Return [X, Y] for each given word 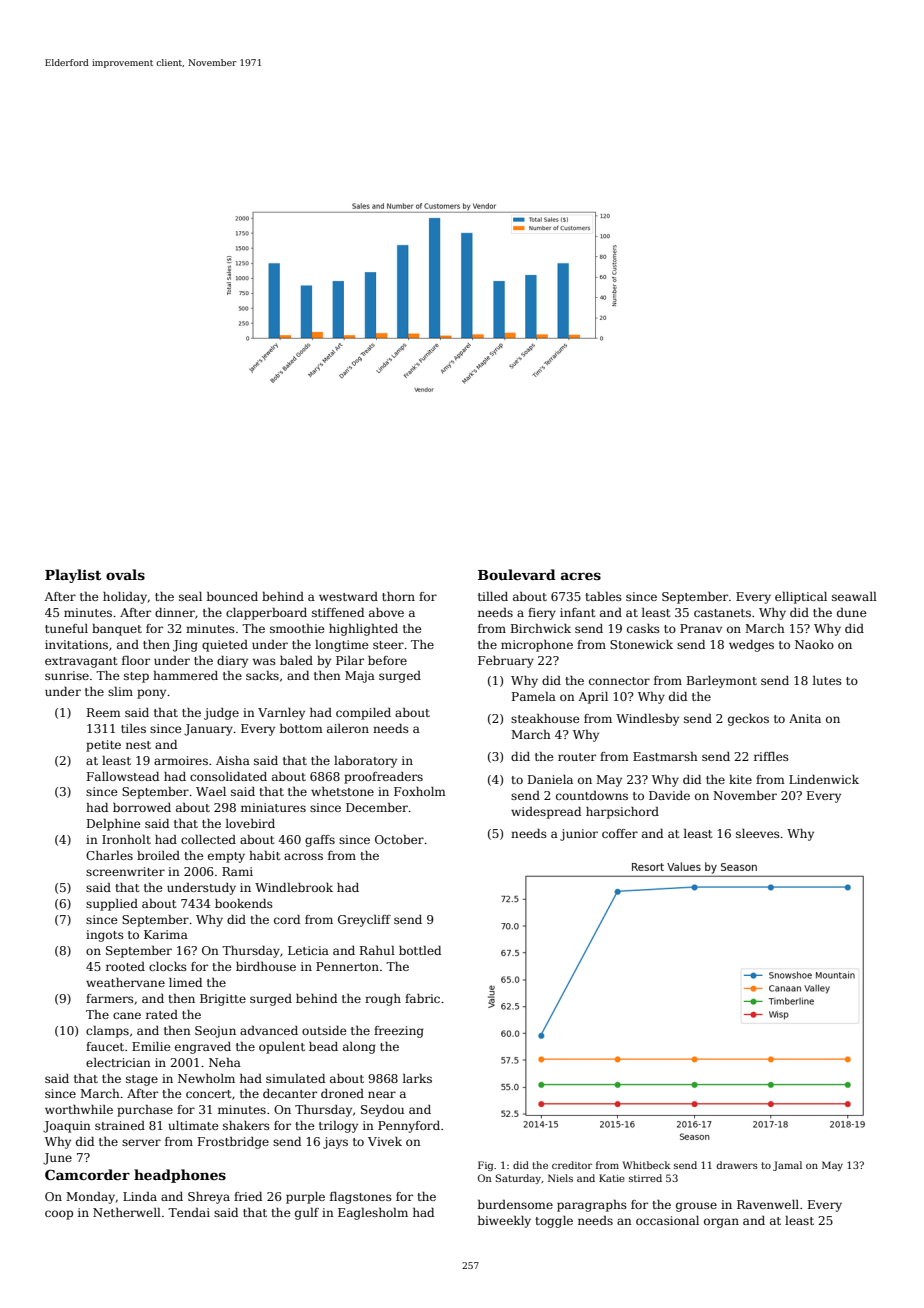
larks [417, 1078]
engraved [203, 1048]
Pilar [350, 660]
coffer [620, 833]
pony [151, 694]
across [303, 856]
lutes [827, 680]
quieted [225, 646]
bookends [244, 903]
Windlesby [647, 720]
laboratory [365, 762]
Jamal [787, 1166]
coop [59, 1215]
